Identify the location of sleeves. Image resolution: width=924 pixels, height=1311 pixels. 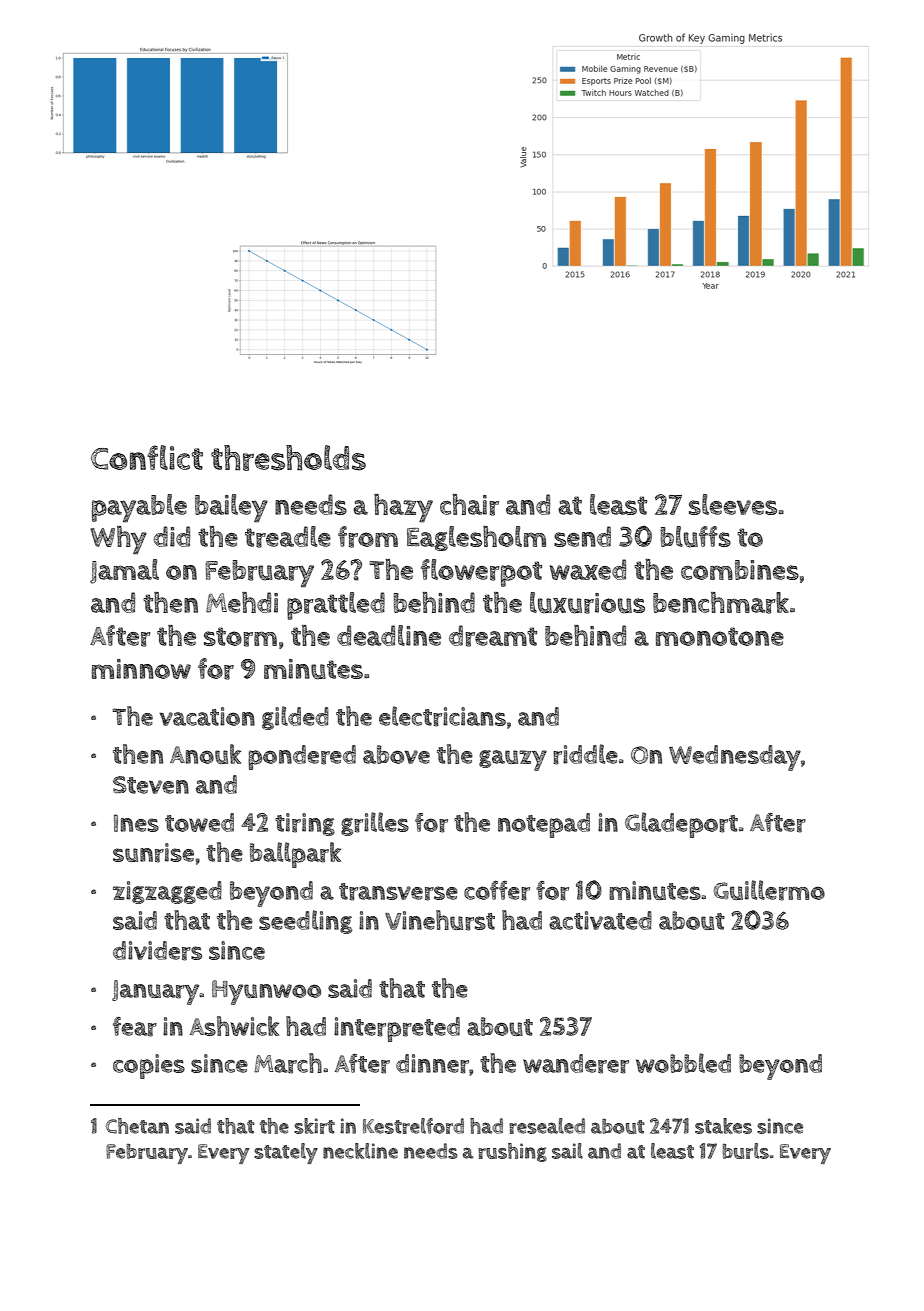
(733, 504).
